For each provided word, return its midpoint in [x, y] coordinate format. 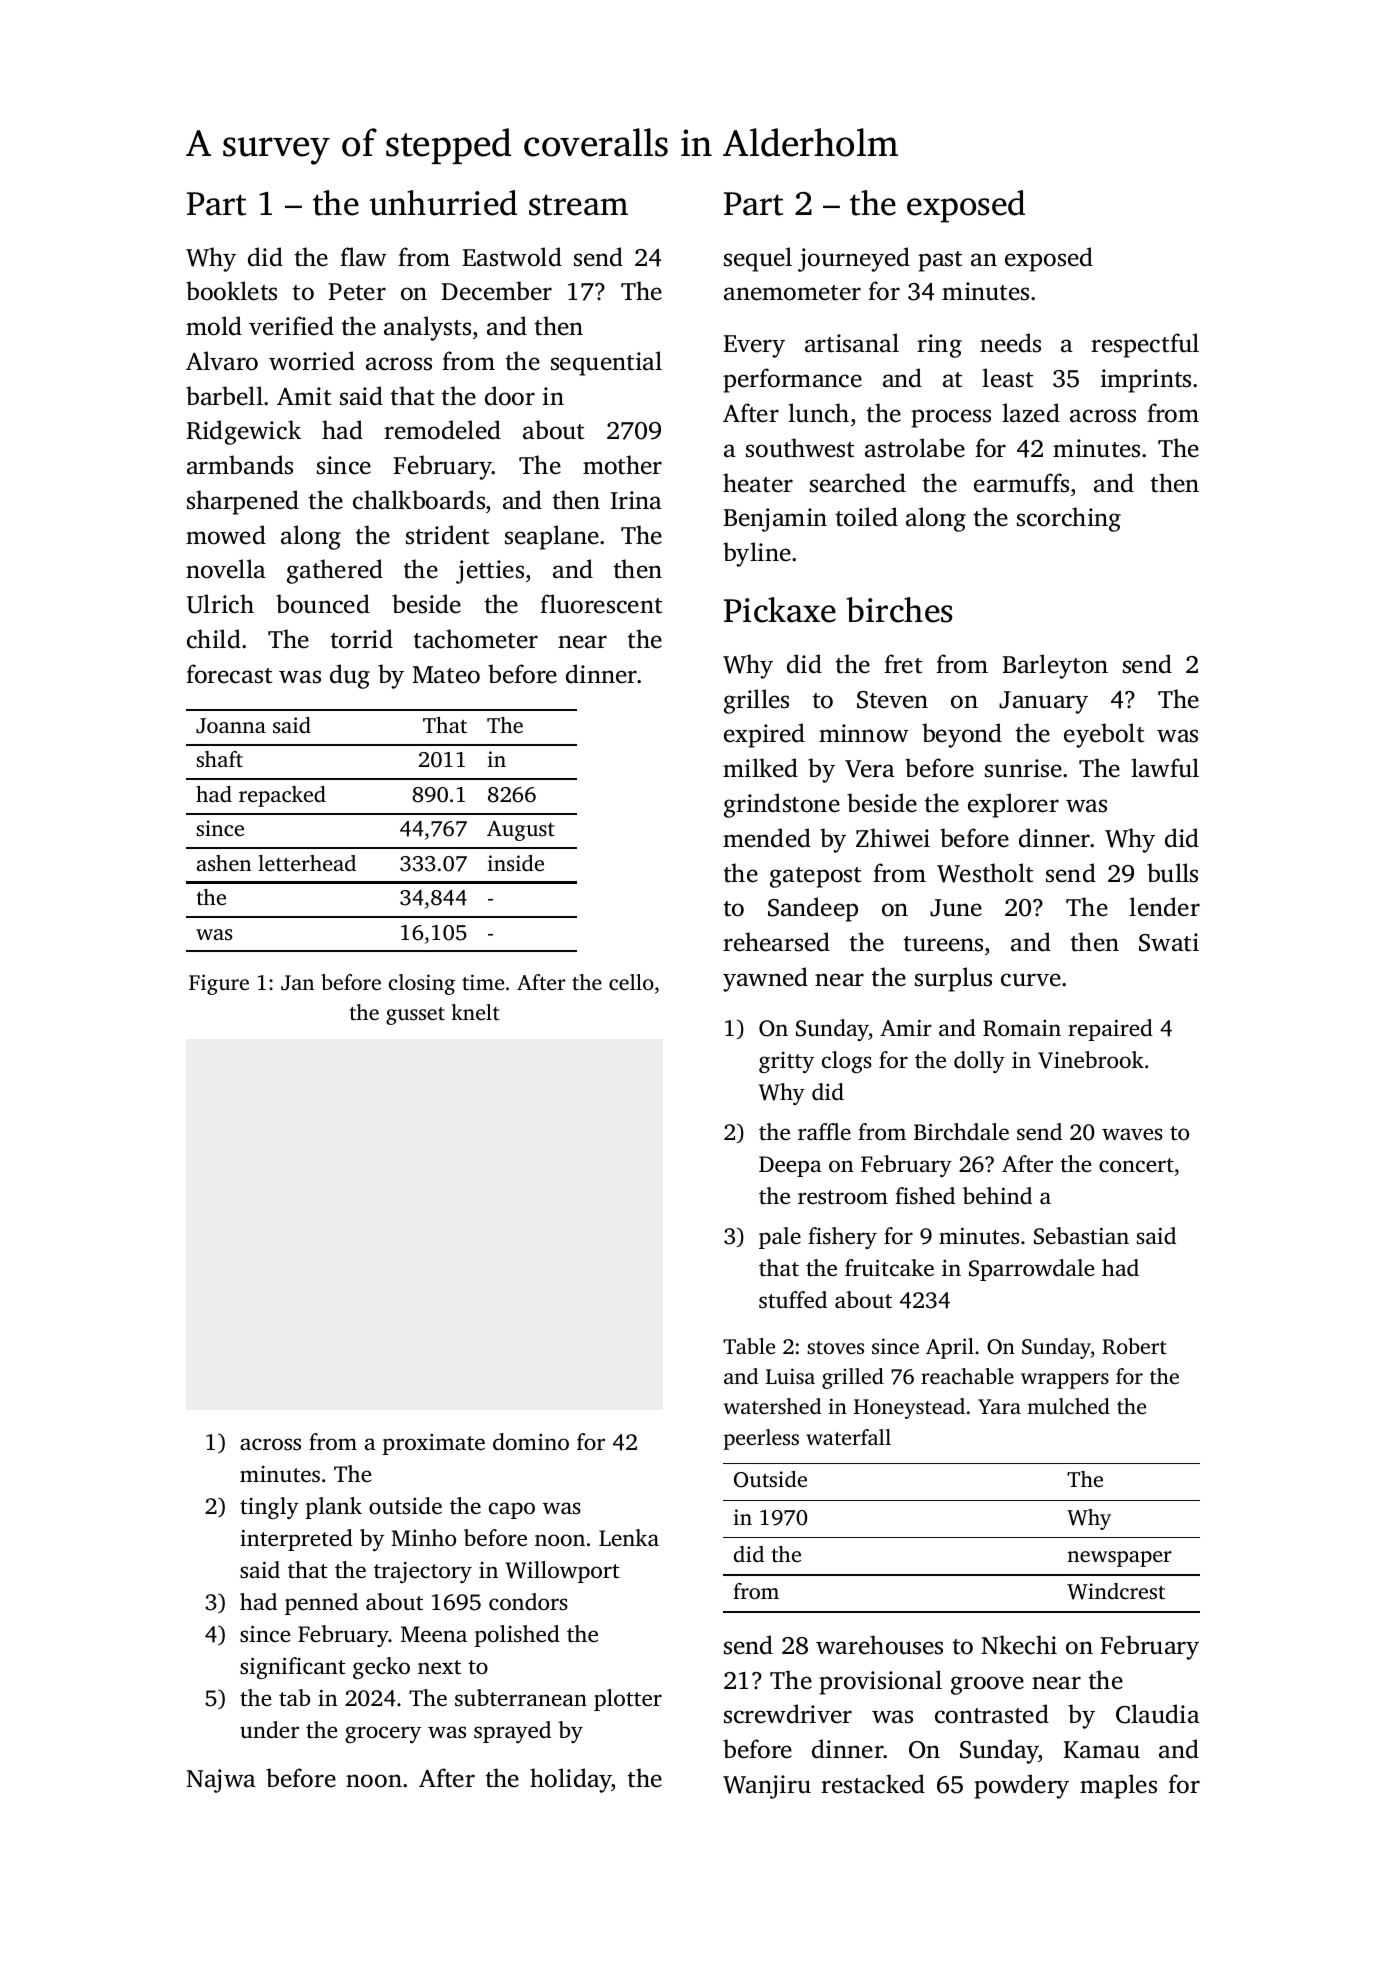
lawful [1165, 768]
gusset [415, 1016]
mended [767, 838]
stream [578, 205]
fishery [842, 1238]
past [940, 261]
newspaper [1119, 1559]
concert [1136, 1165]
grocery [383, 1734]
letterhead [307, 863]
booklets [231, 291]
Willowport [562, 1572]
